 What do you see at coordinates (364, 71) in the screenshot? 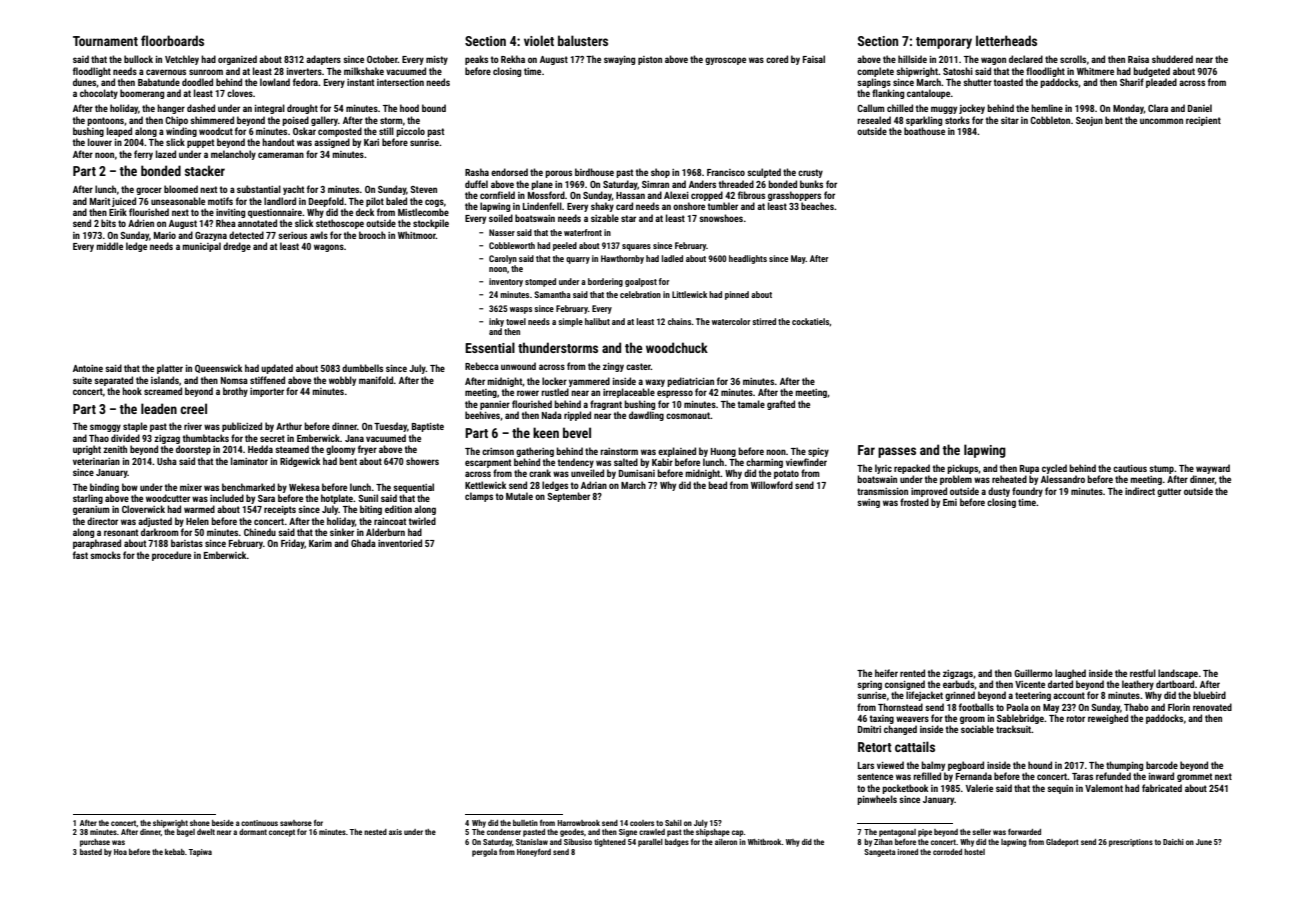
I see `milkshake` at bounding box center [364, 71].
